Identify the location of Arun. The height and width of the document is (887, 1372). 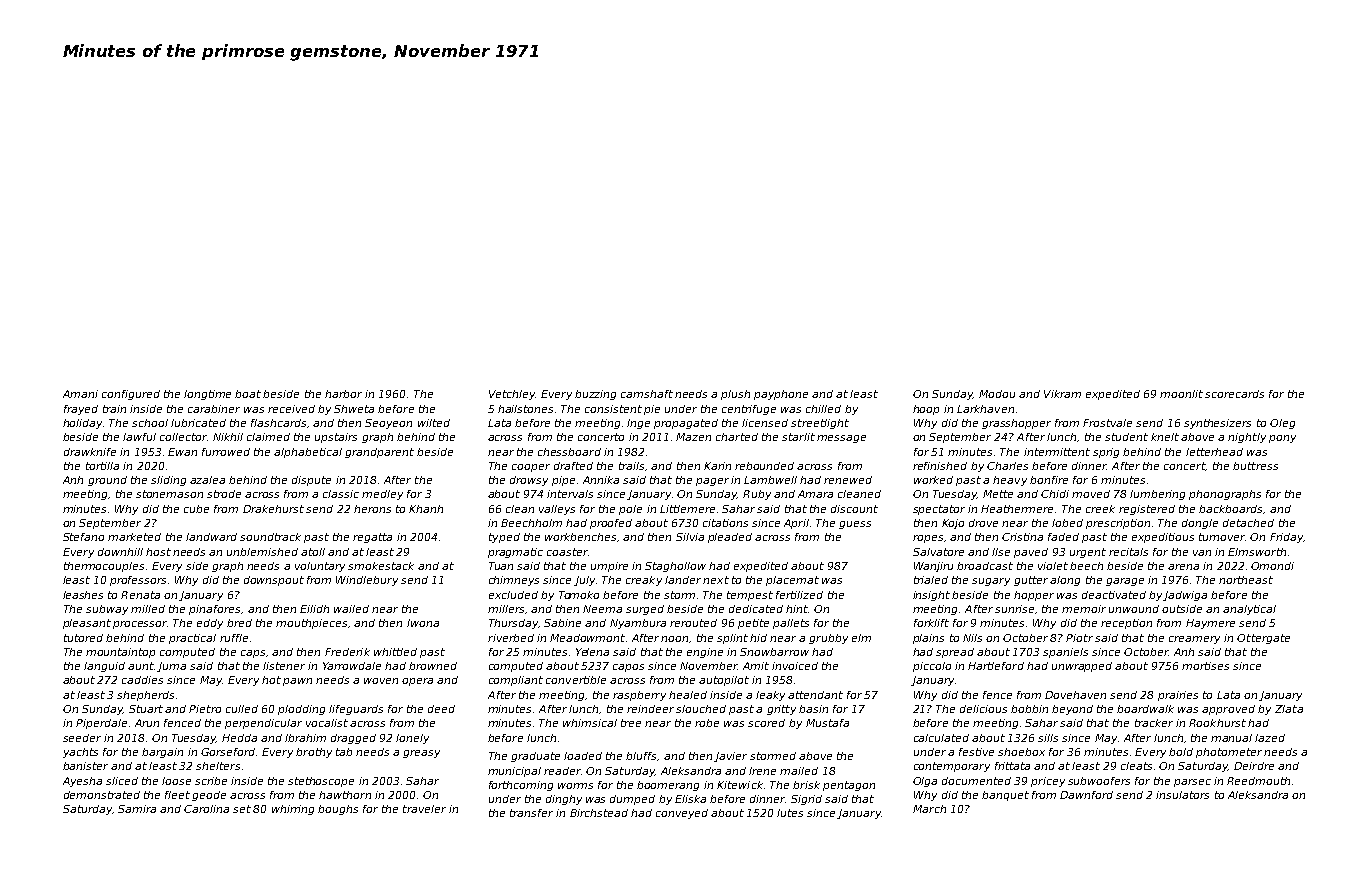
(147, 723).
